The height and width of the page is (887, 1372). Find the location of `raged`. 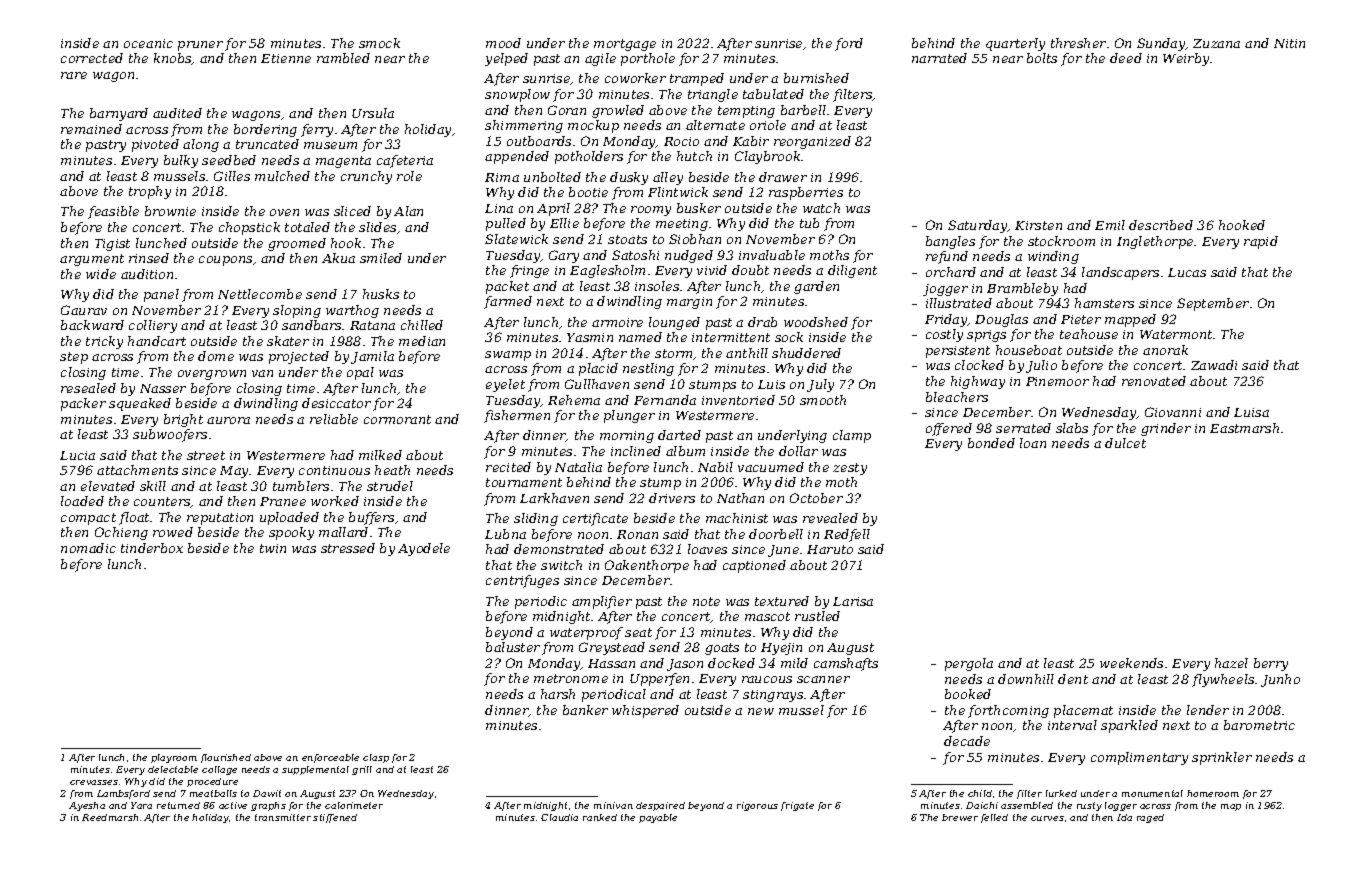

raged is located at coordinates (1150, 818).
